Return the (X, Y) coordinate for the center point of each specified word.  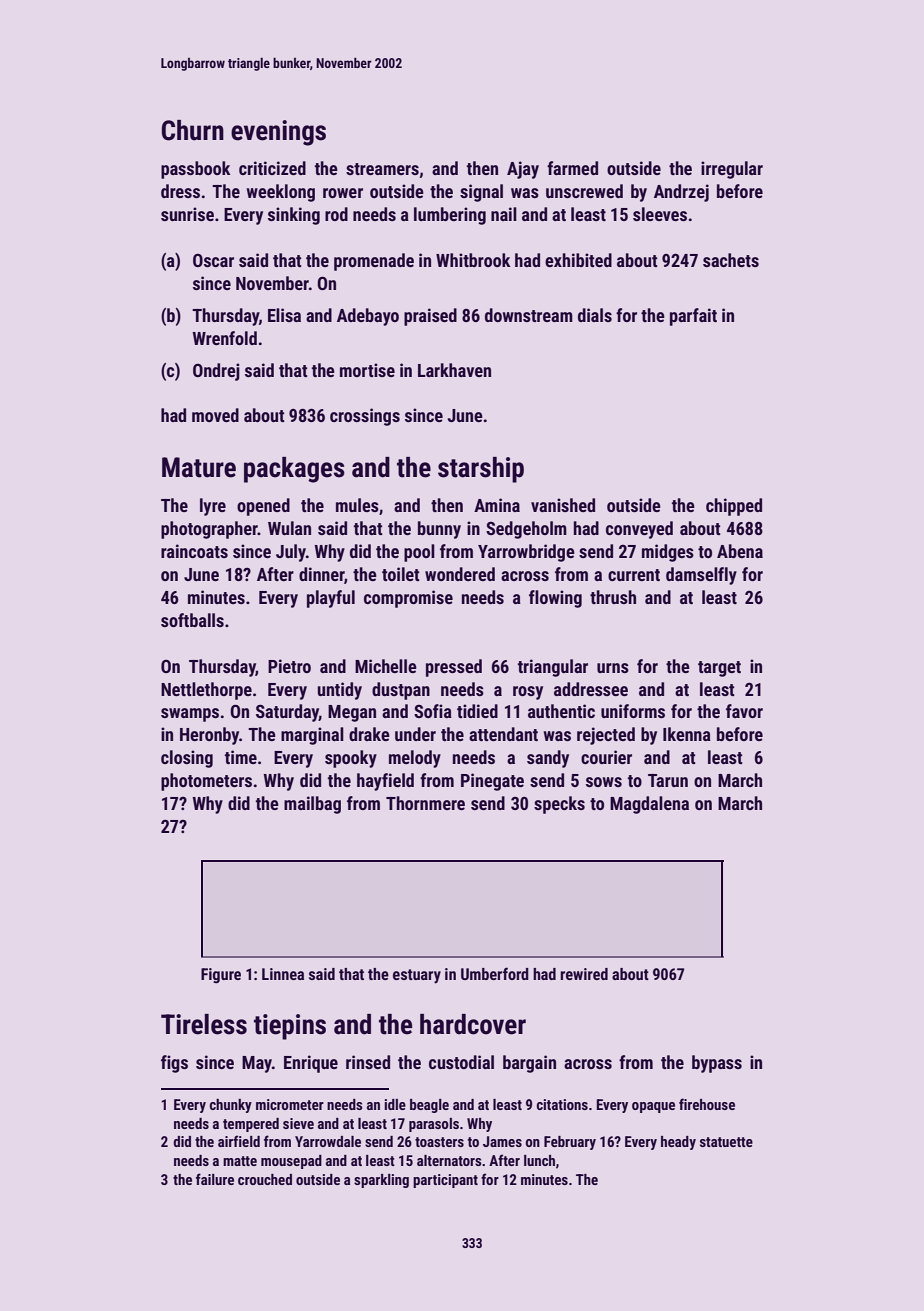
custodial (461, 1062)
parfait (693, 317)
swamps (190, 715)
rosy (528, 693)
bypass (717, 1064)
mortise (367, 370)
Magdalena (649, 805)
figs (174, 1064)
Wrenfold (224, 338)
